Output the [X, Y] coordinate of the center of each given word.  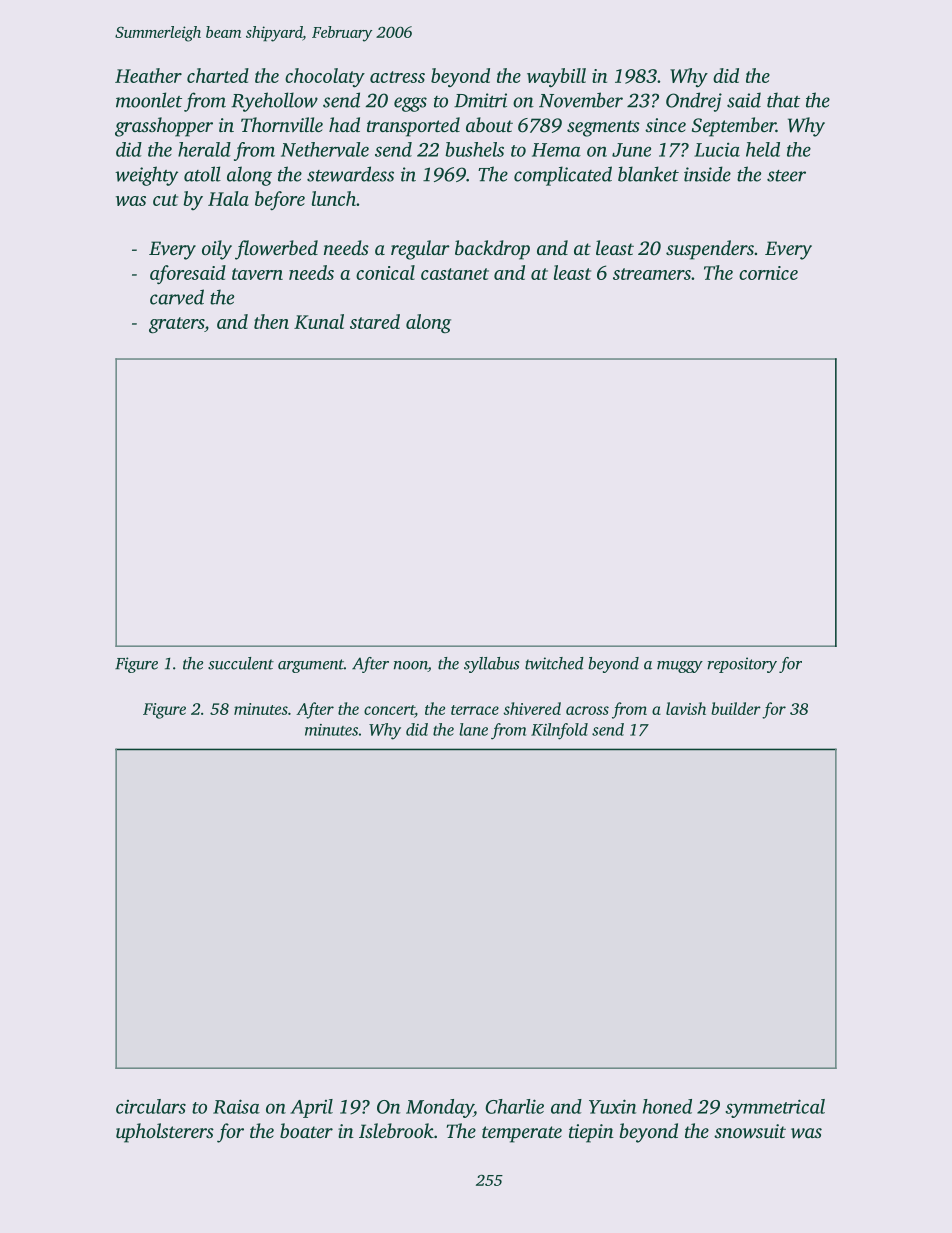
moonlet [149, 100]
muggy [680, 667]
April [311, 1108]
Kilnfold [559, 731]
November [581, 100]
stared [375, 321]
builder [736, 708]
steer [786, 176]
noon [411, 666]
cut [165, 200]
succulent [241, 663]
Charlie [514, 1106]
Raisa [236, 1106]
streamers [652, 274]
